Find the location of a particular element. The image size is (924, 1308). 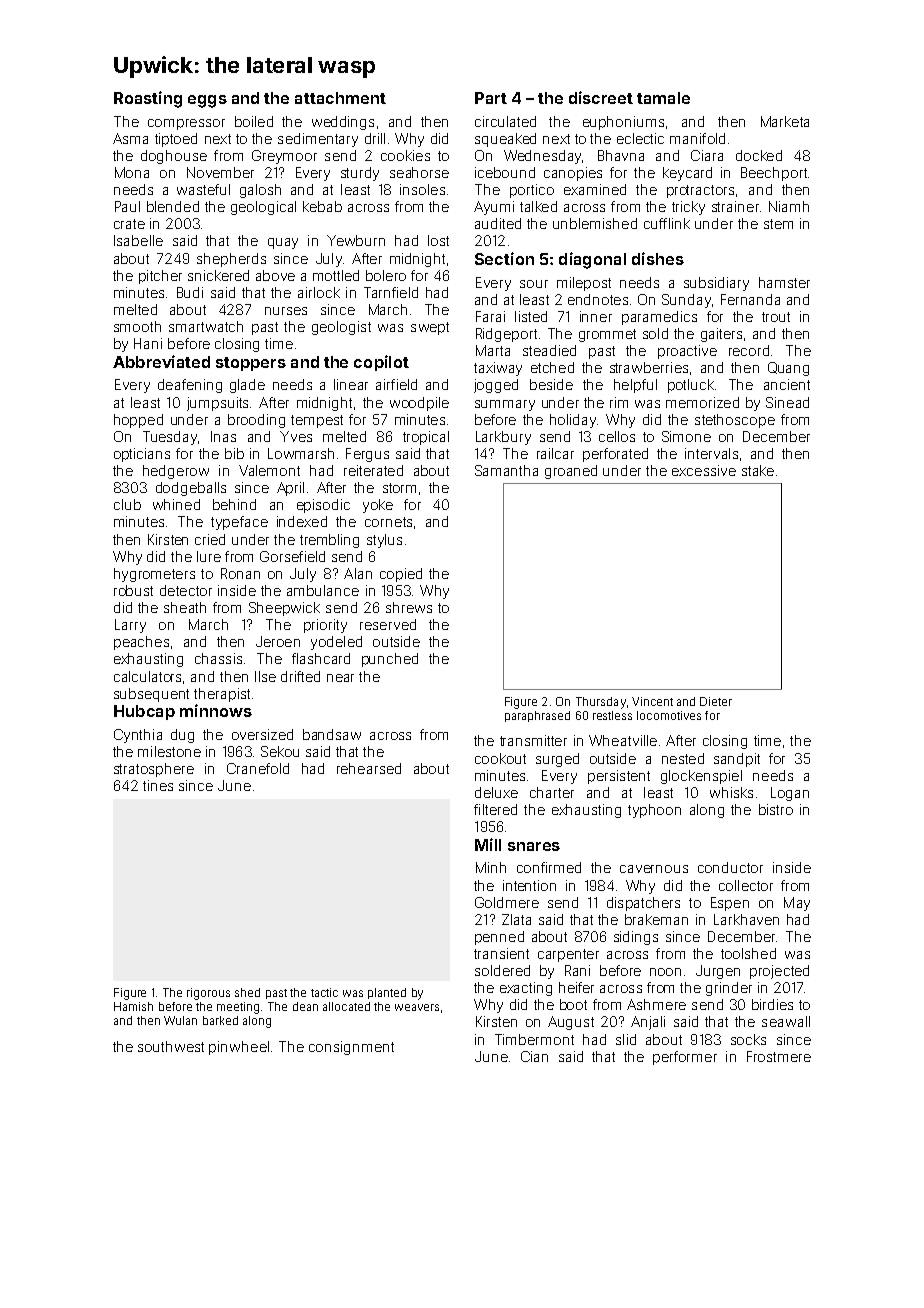

meeting is located at coordinates (238, 1008).
